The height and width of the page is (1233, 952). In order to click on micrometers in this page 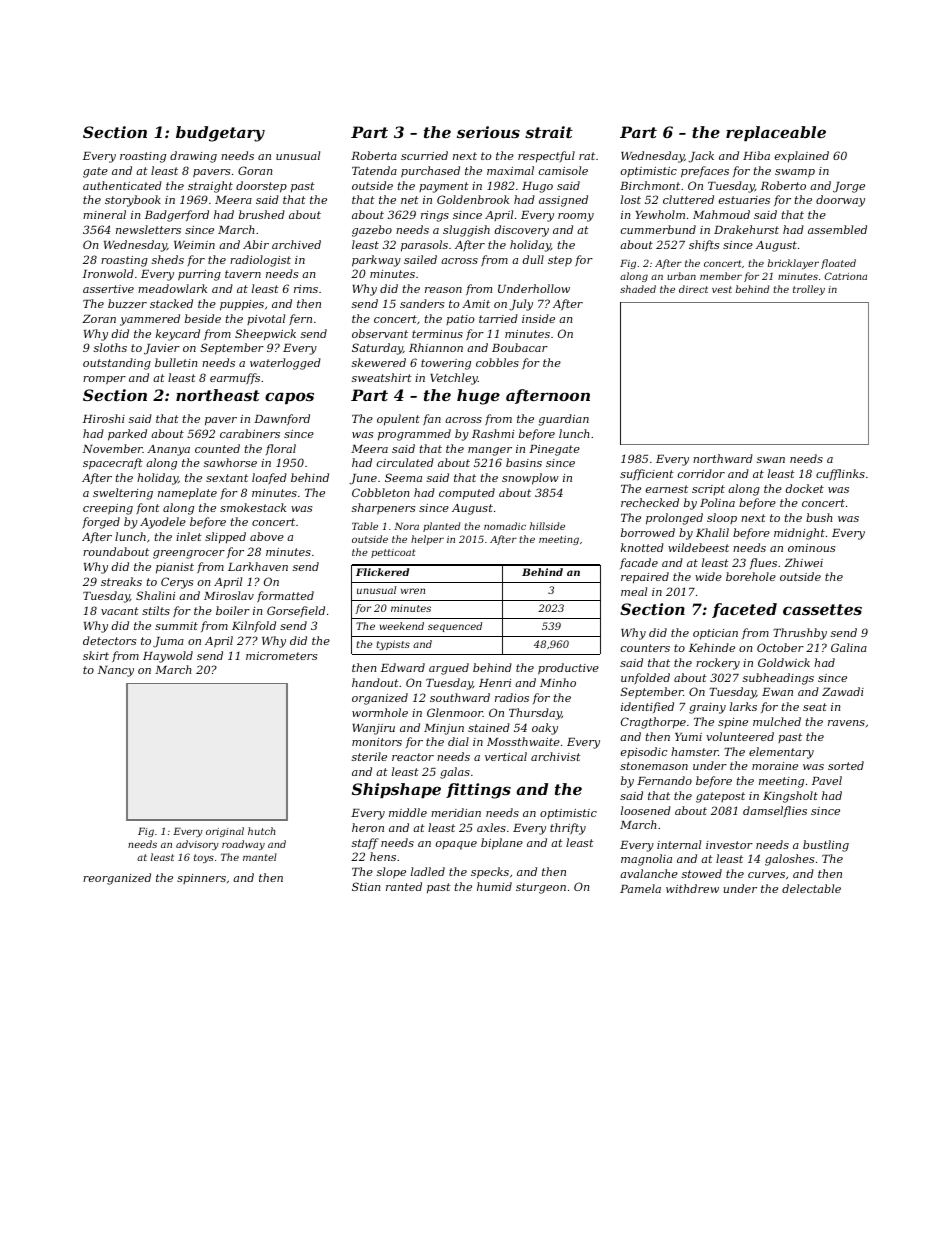, I will do `click(281, 656)`.
